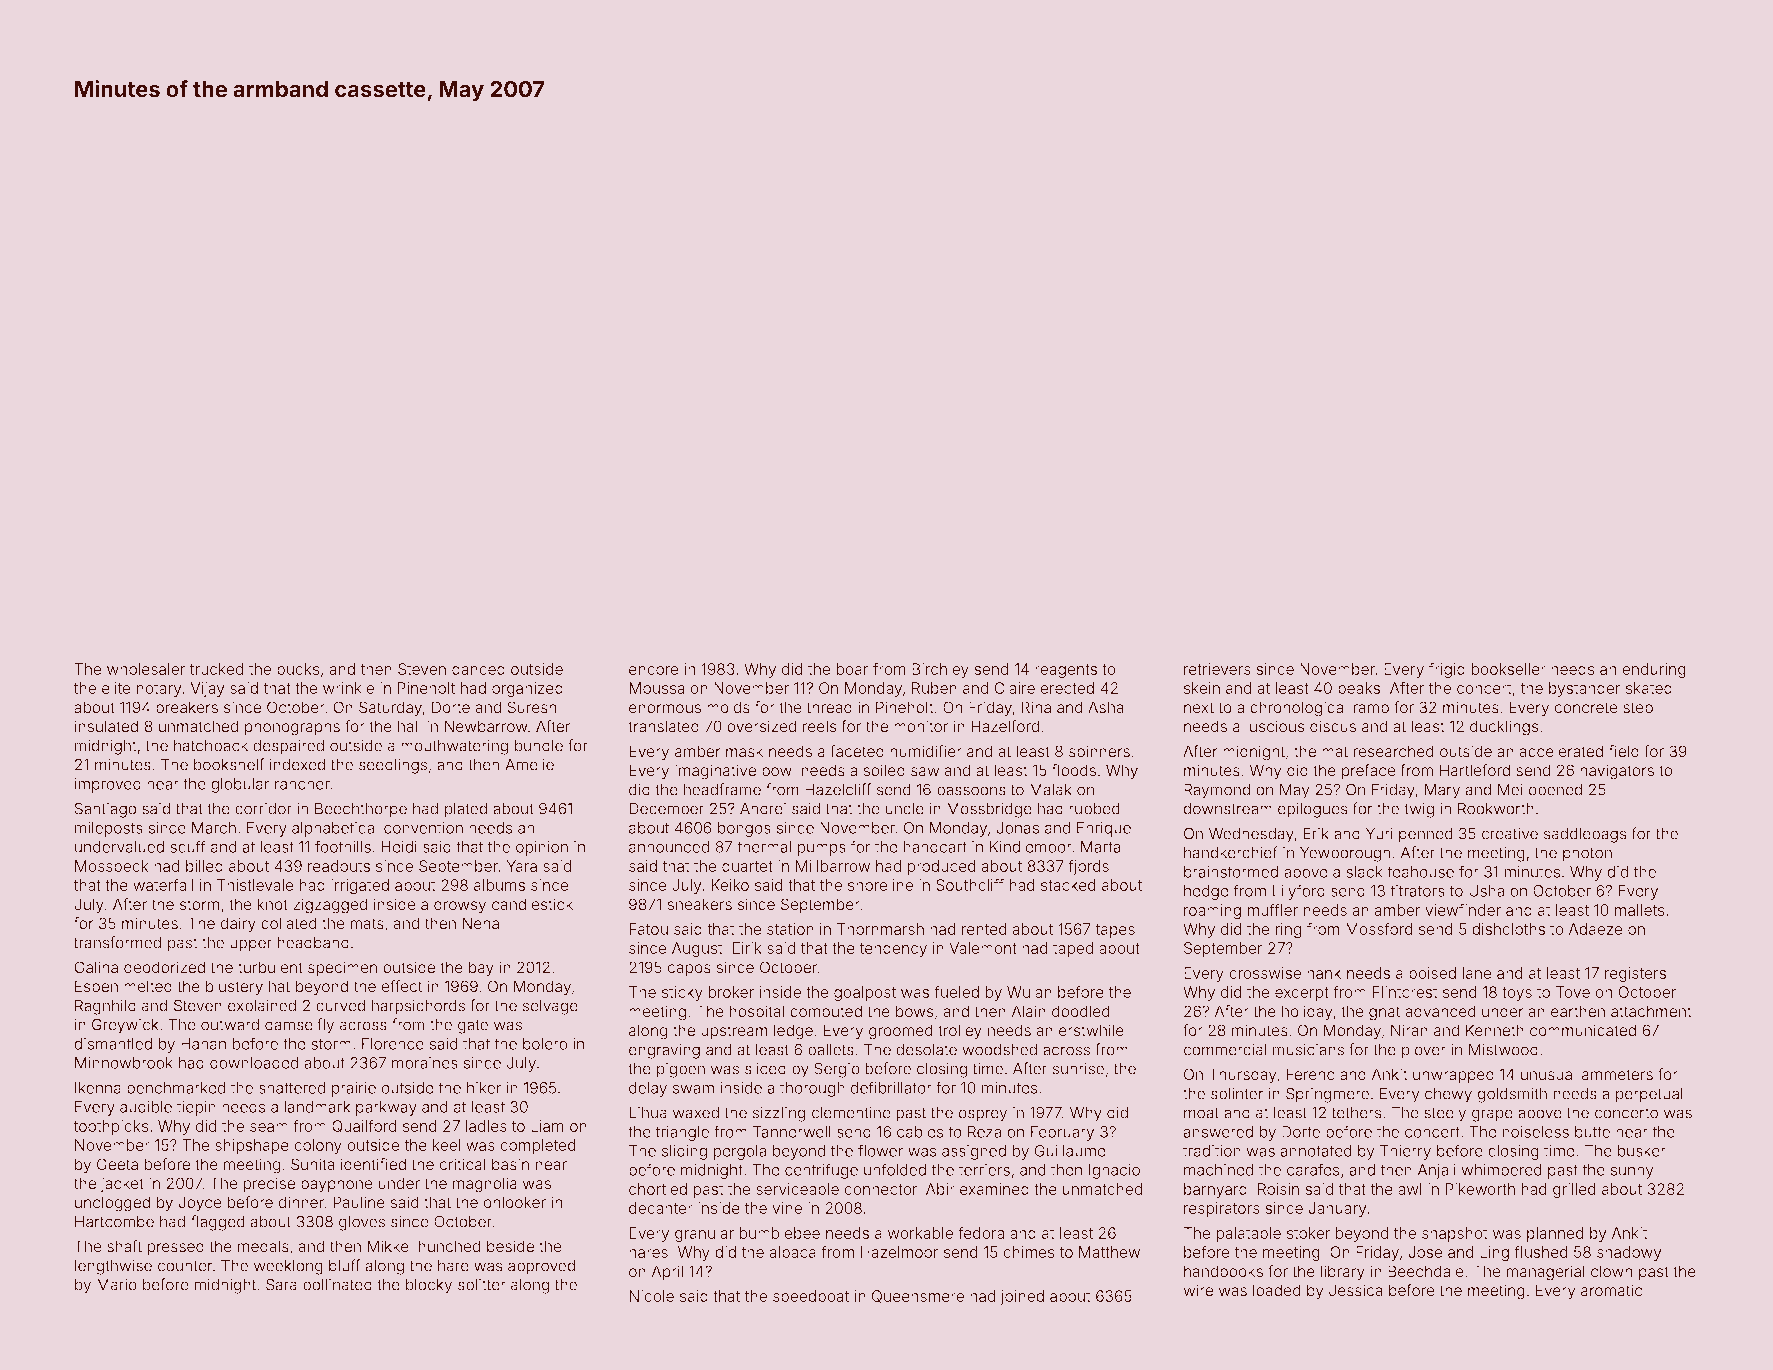 This page has width=1773, height=1370. I want to click on serviceable, so click(797, 1189).
